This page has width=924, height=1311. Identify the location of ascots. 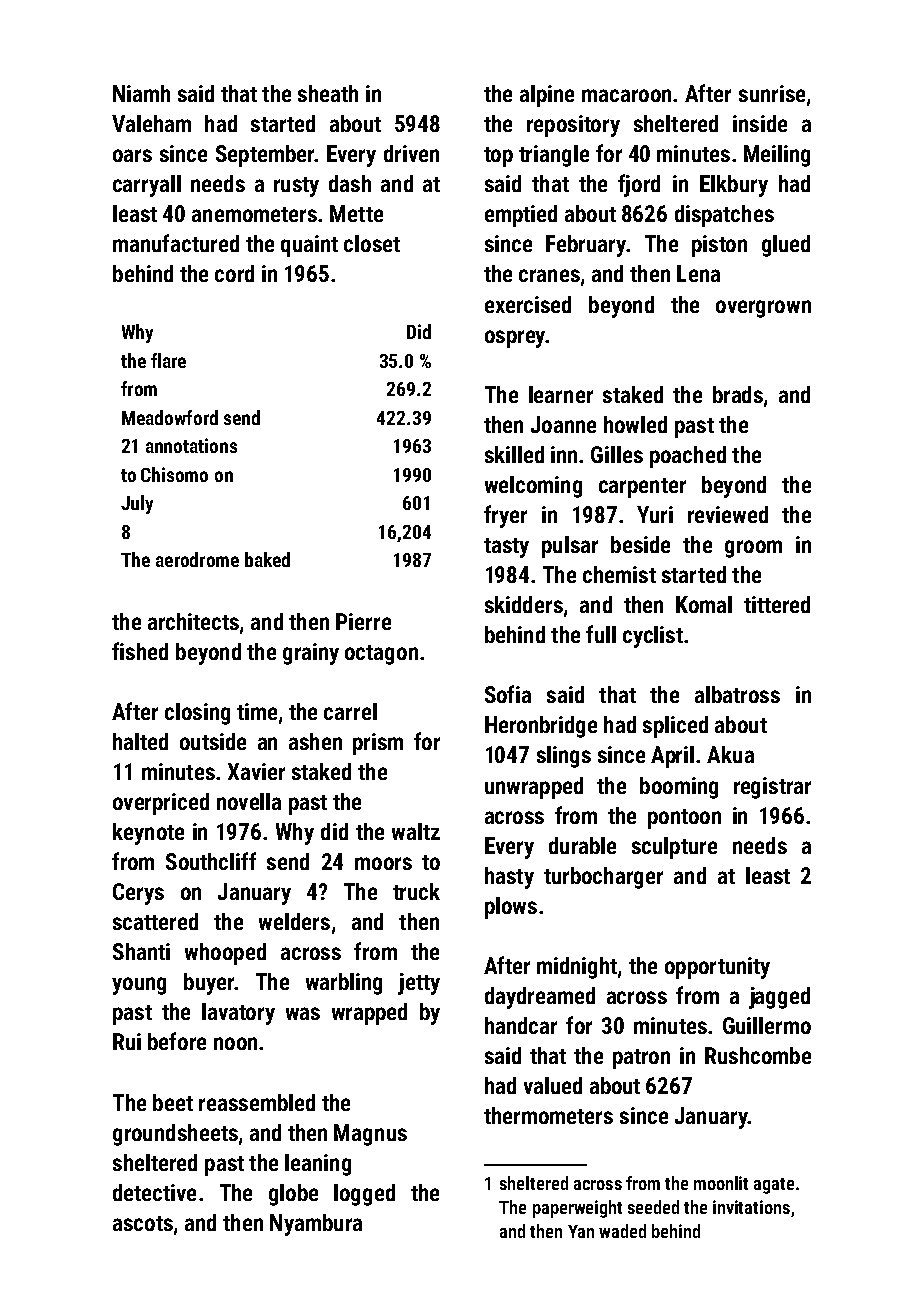
(143, 1223).
